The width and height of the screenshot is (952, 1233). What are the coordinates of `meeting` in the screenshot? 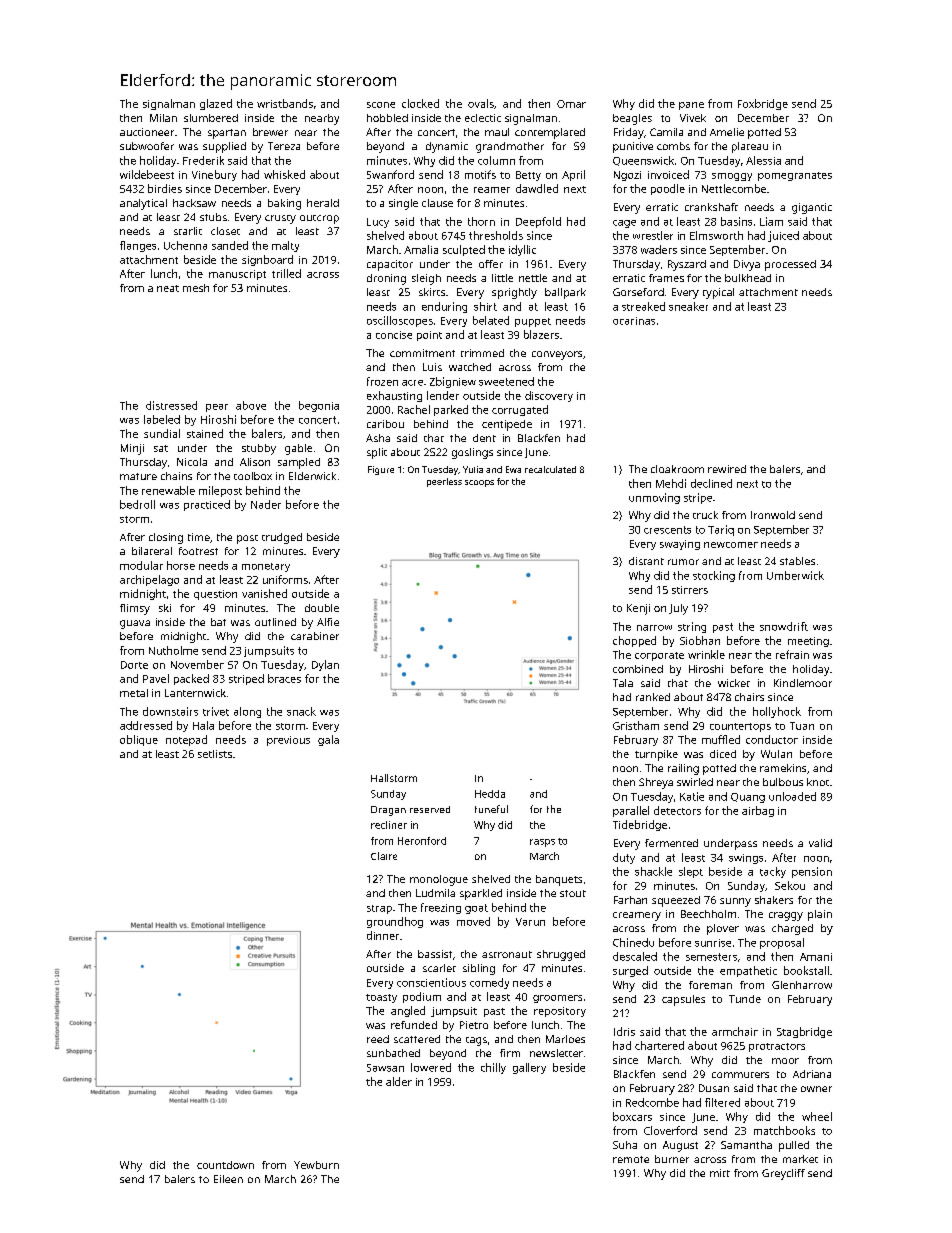 It's located at (808, 642).
